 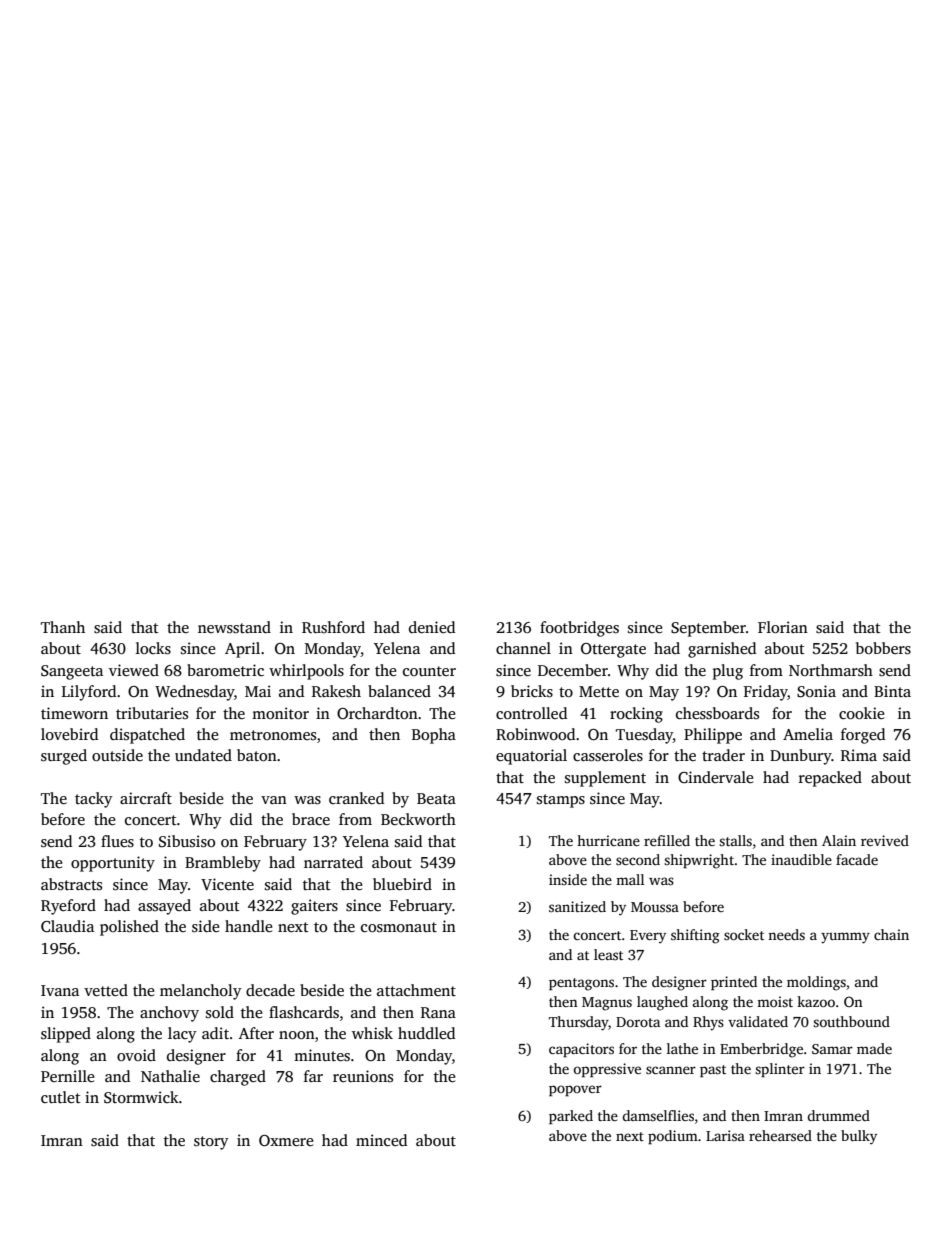 What do you see at coordinates (311, 819) in the page?
I see `brace` at bounding box center [311, 819].
